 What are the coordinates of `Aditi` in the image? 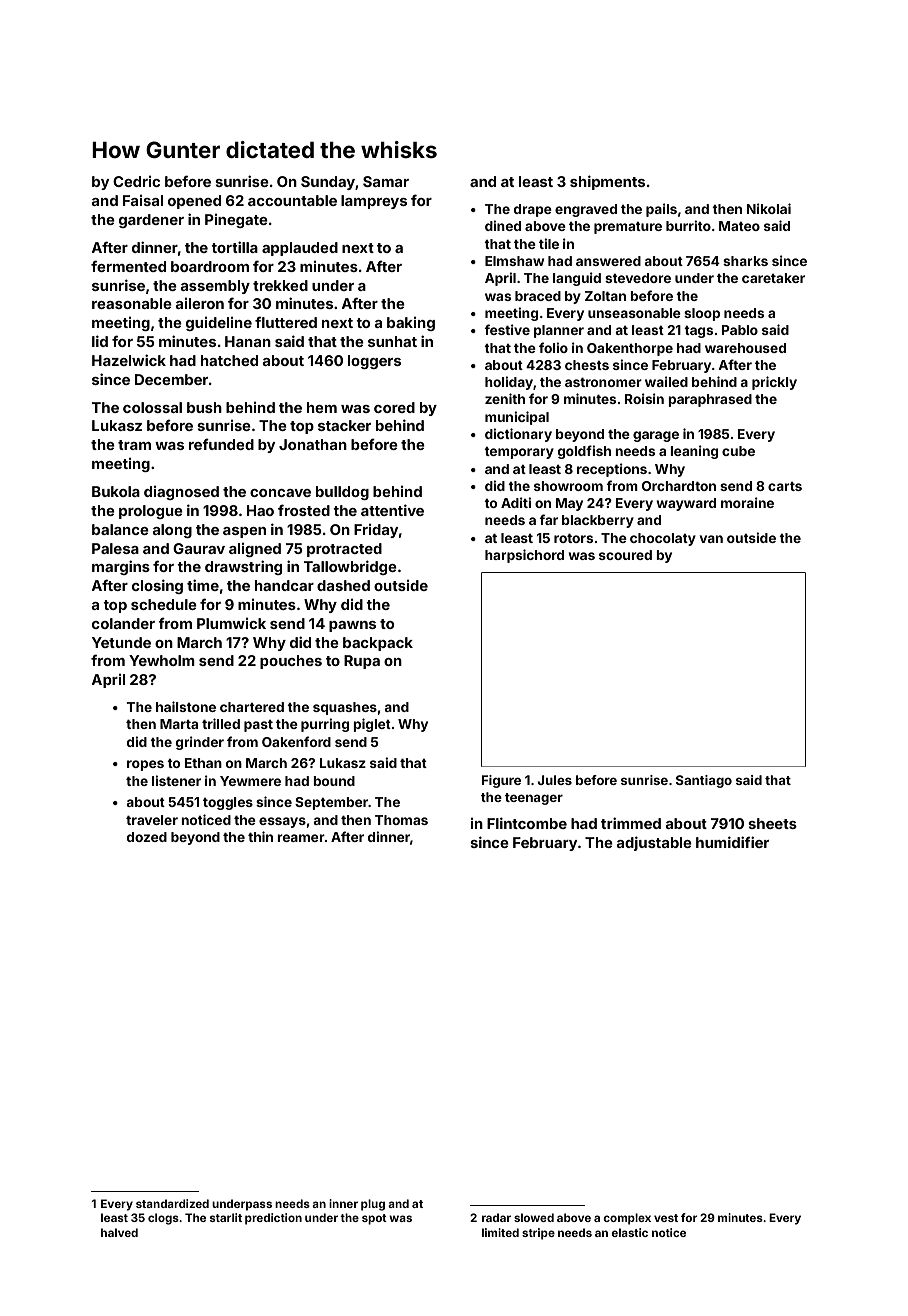 It's located at (516, 502).
